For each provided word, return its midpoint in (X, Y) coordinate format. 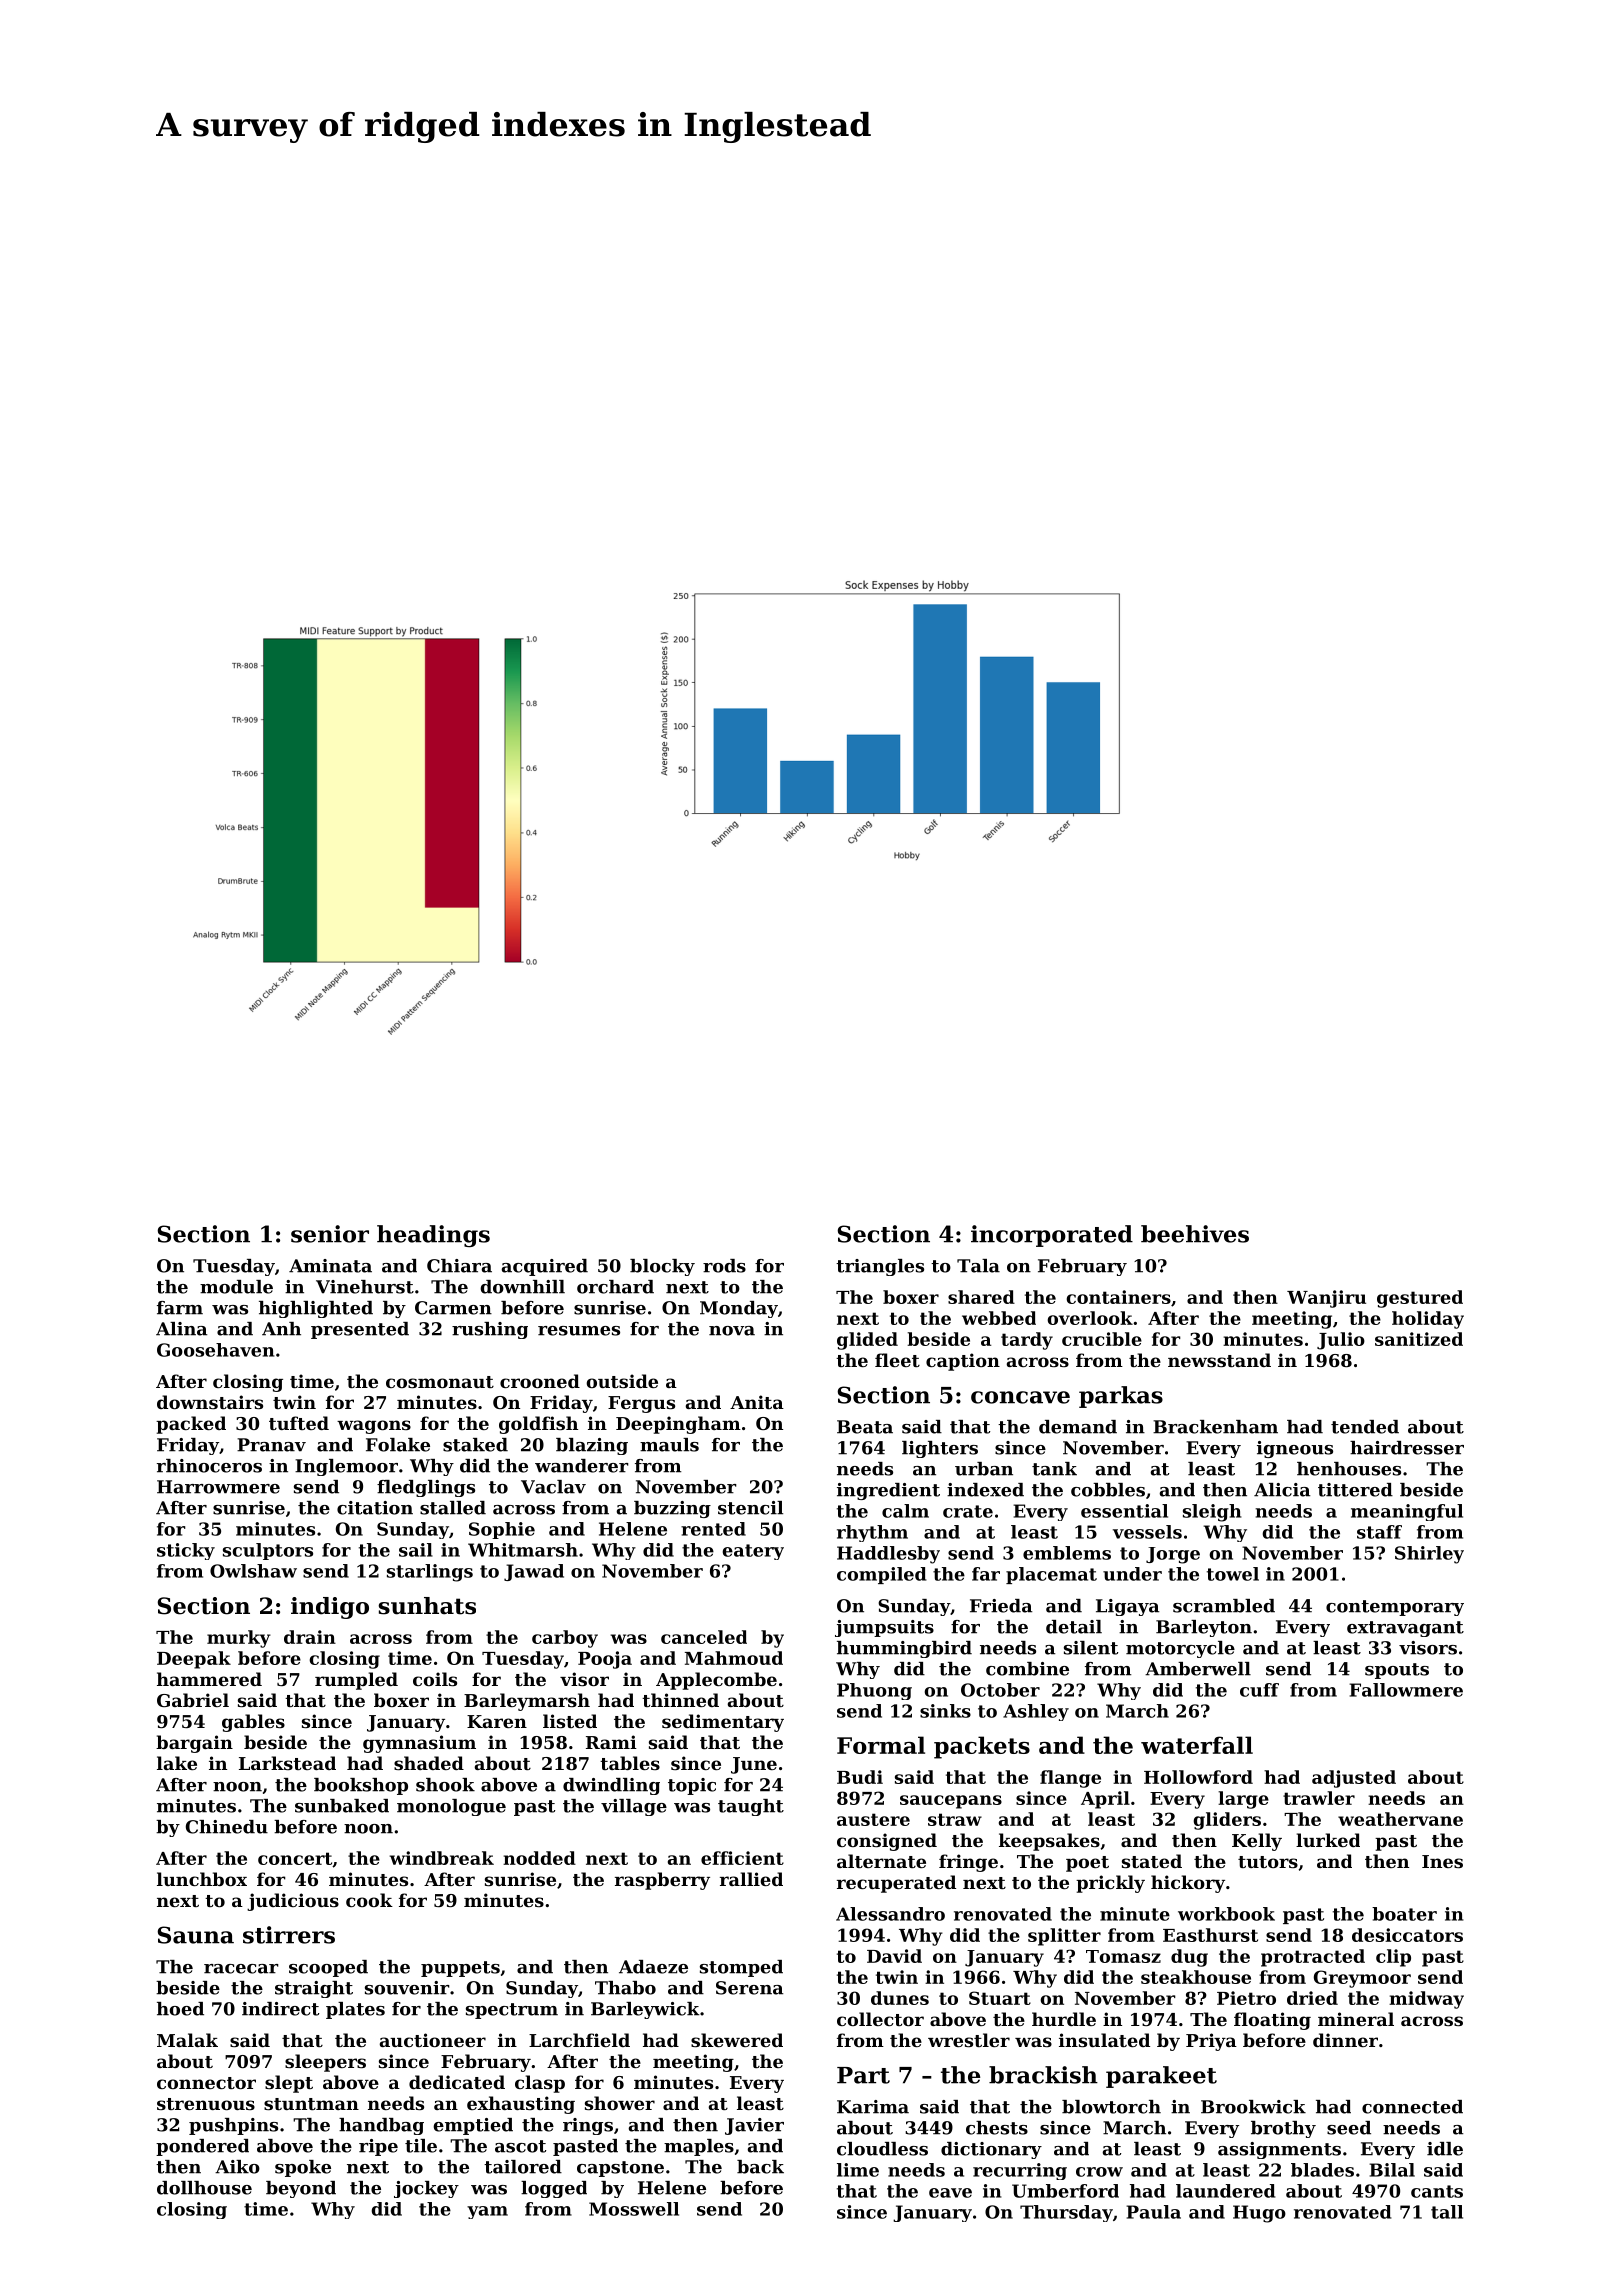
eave (950, 2193)
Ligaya (1127, 1607)
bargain (194, 1744)
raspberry (662, 1881)
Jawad (534, 1572)
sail (416, 1550)
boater (1404, 1914)
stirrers (289, 1935)
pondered (202, 2147)
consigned (887, 1842)
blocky (662, 1267)
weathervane (1400, 1819)
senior (330, 1234)
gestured (1420, 1299)
